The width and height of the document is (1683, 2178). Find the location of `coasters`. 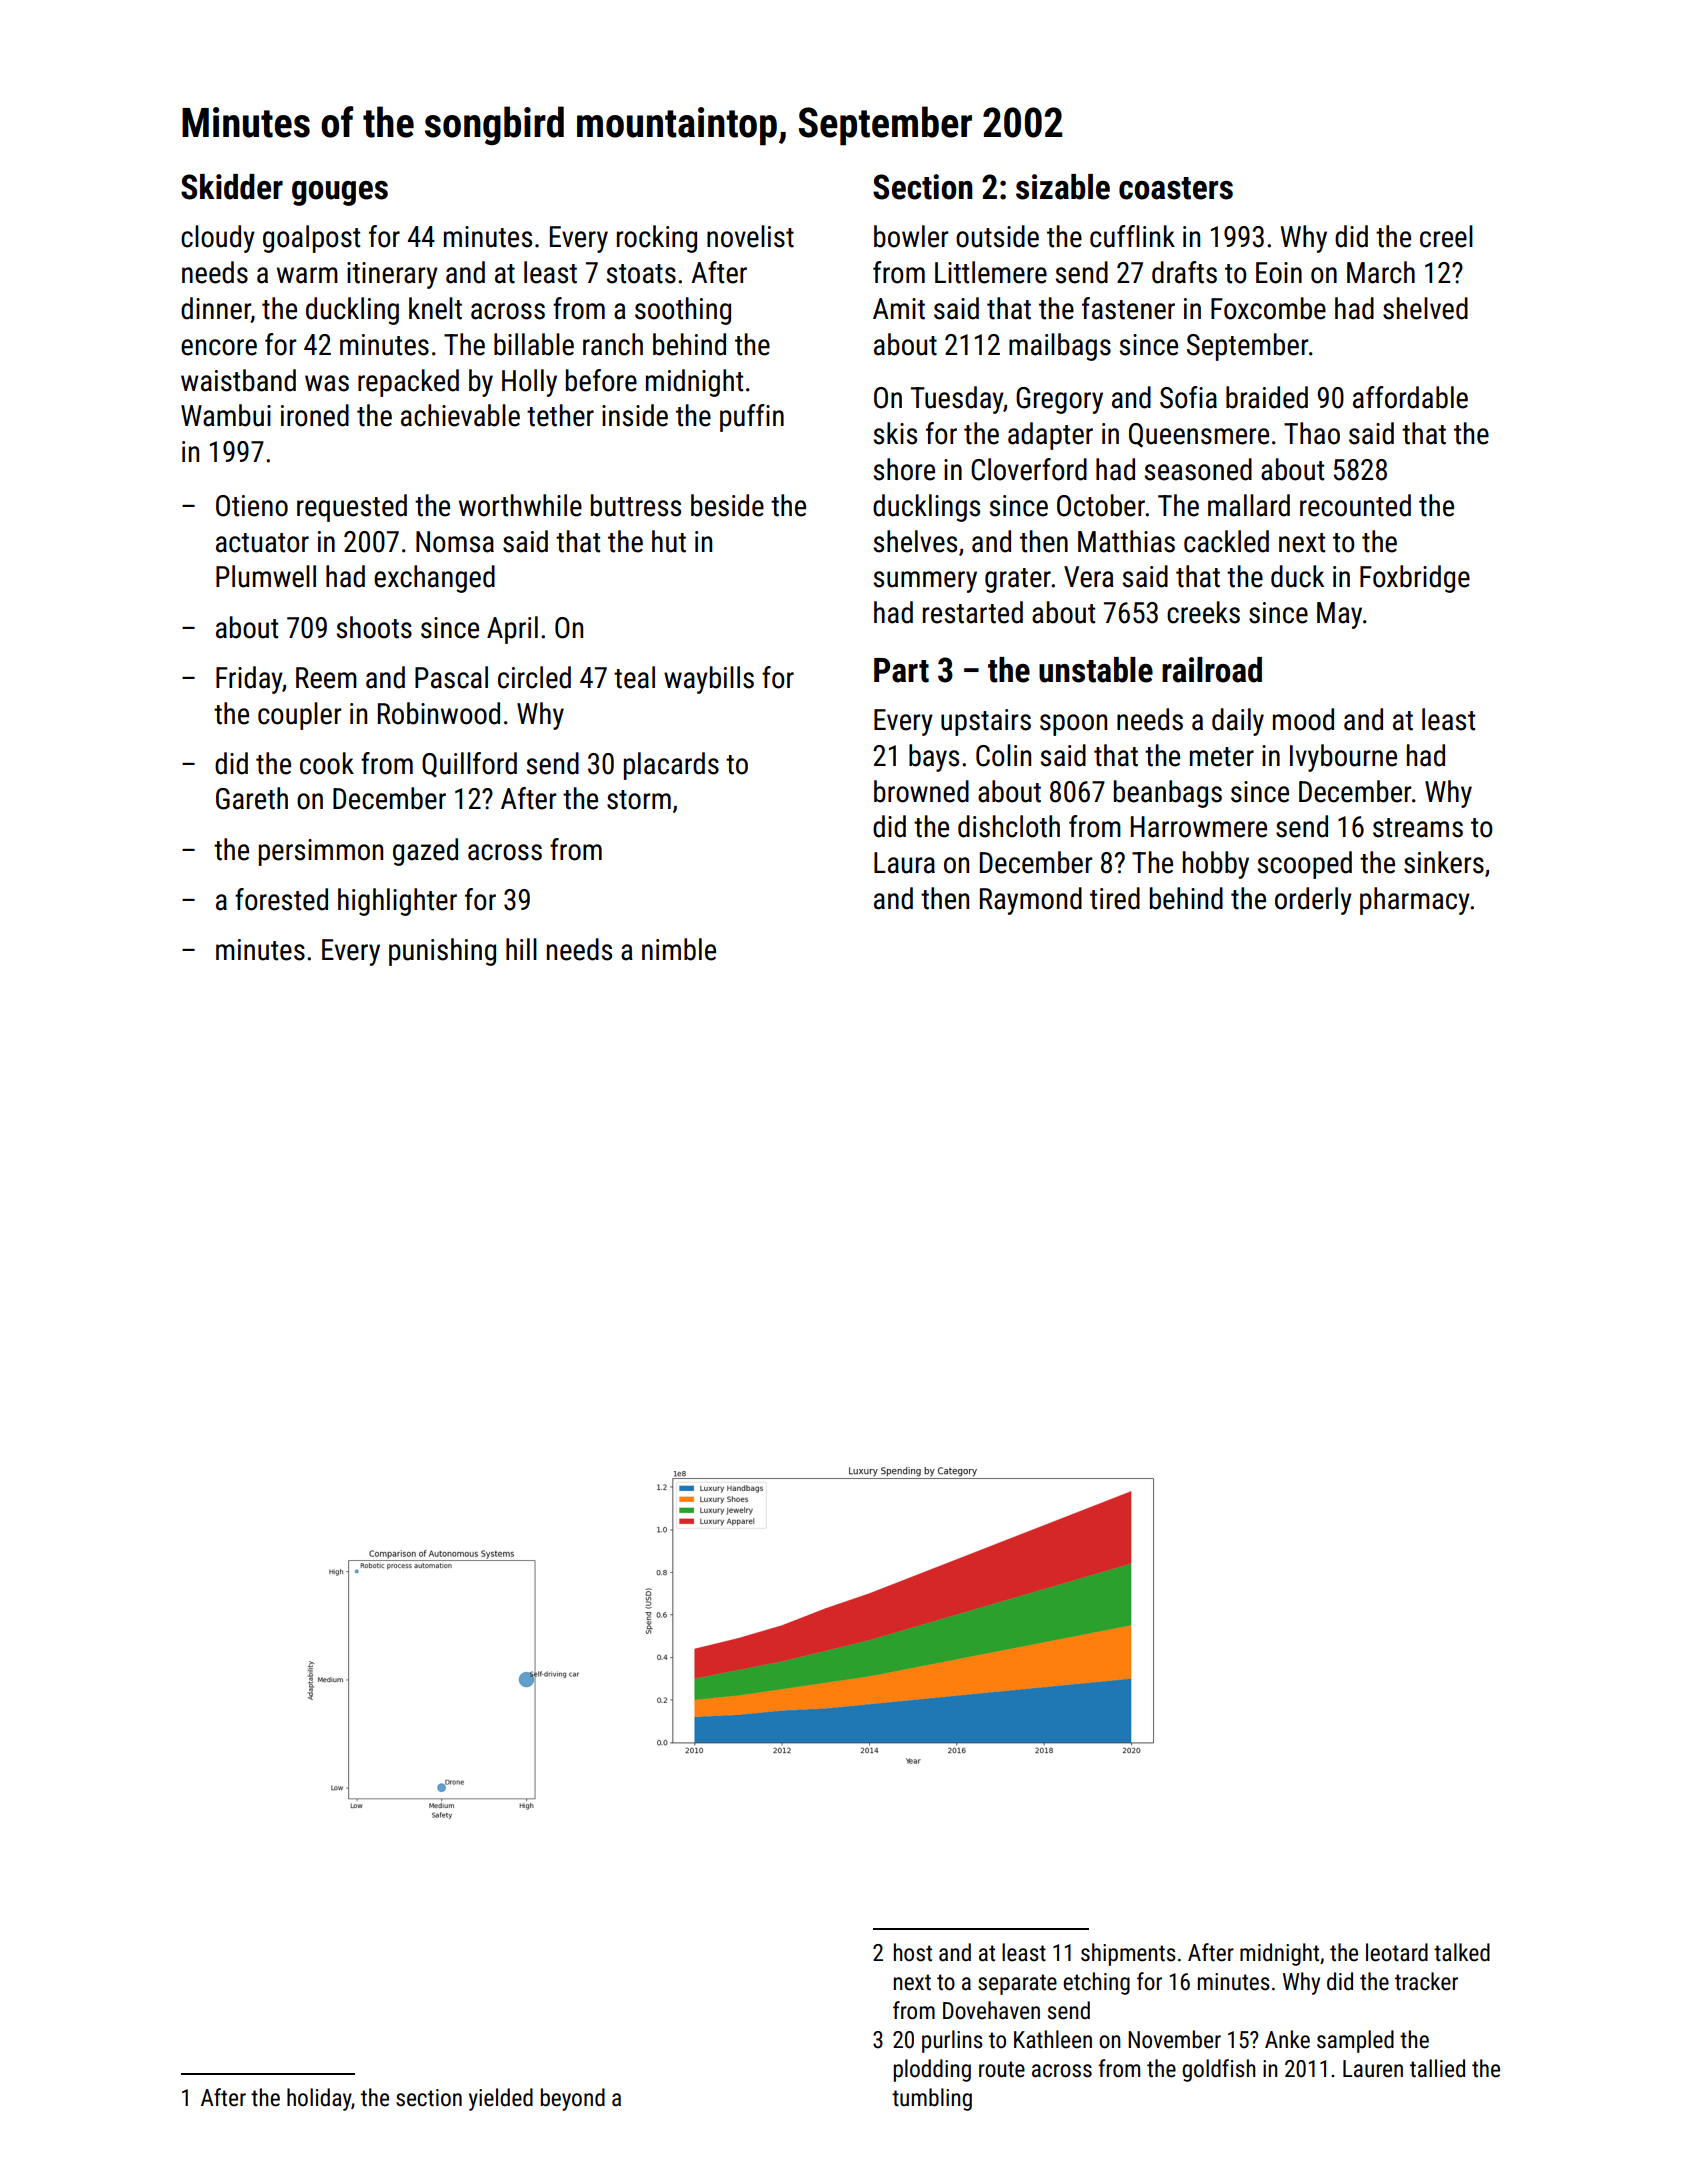

coasters is located at coordinates (1176, 188).
